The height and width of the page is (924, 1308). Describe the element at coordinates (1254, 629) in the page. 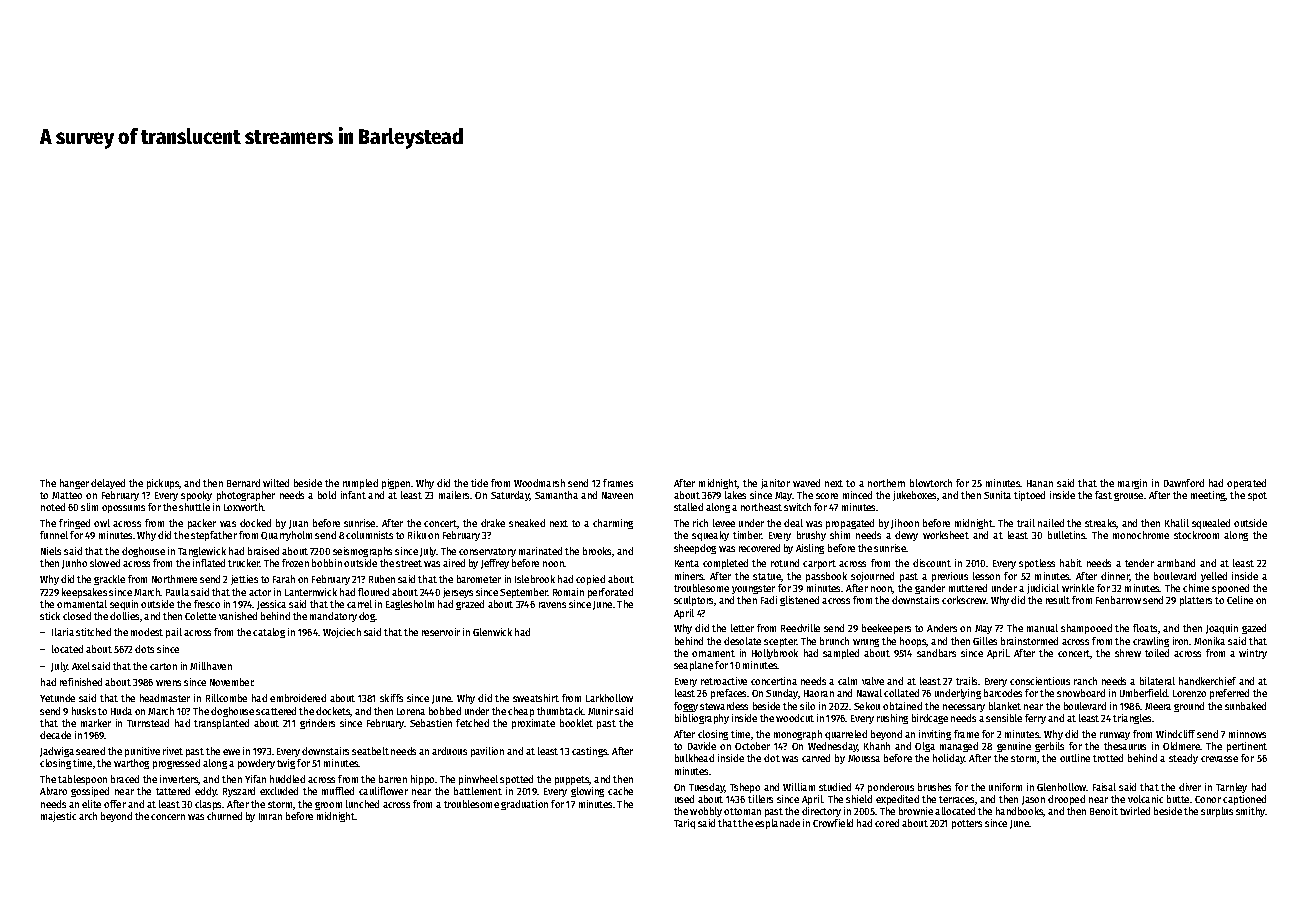

I see `gazed` at that location.
